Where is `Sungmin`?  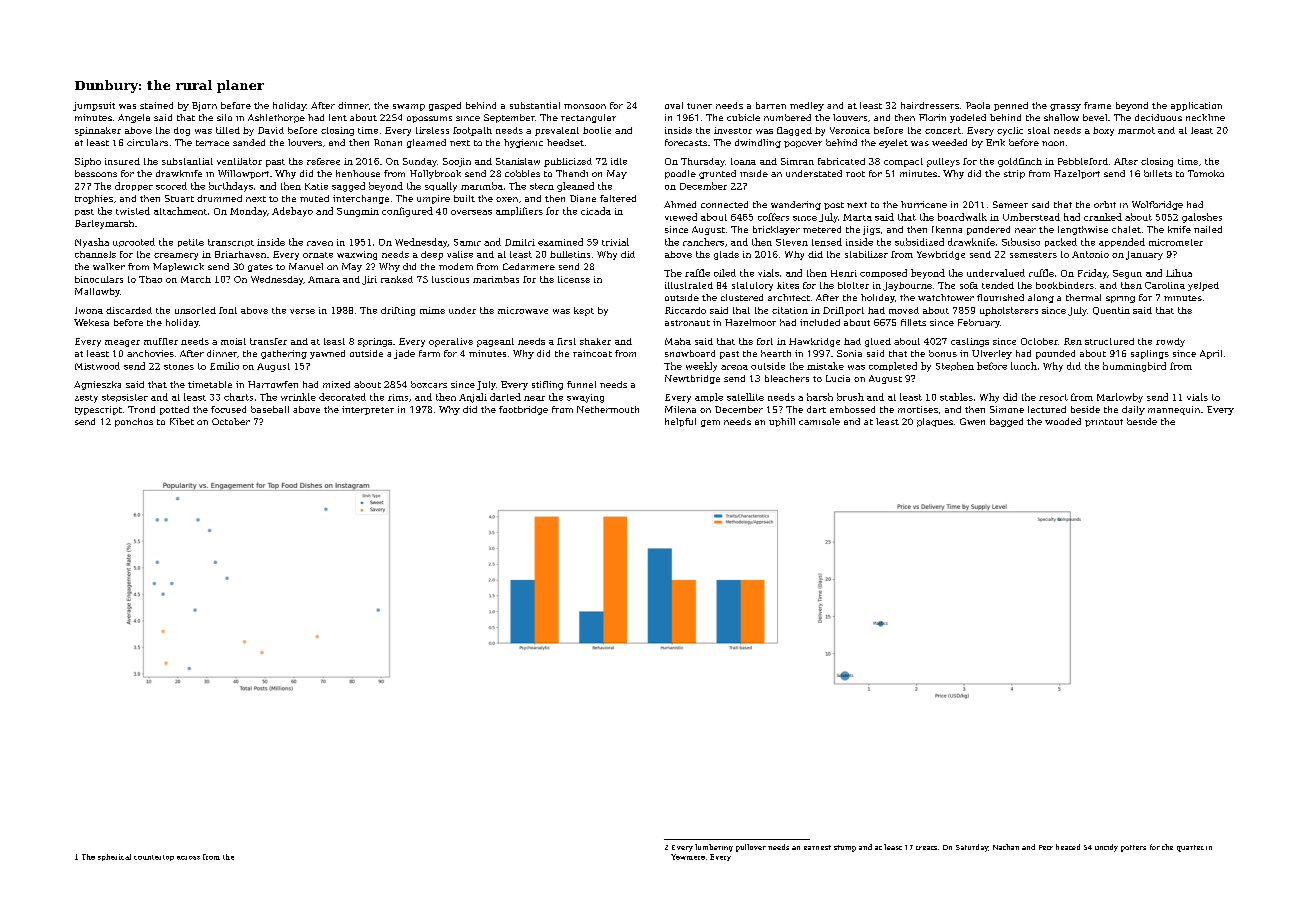
Sungmin is located at coordinates (358, 212).
